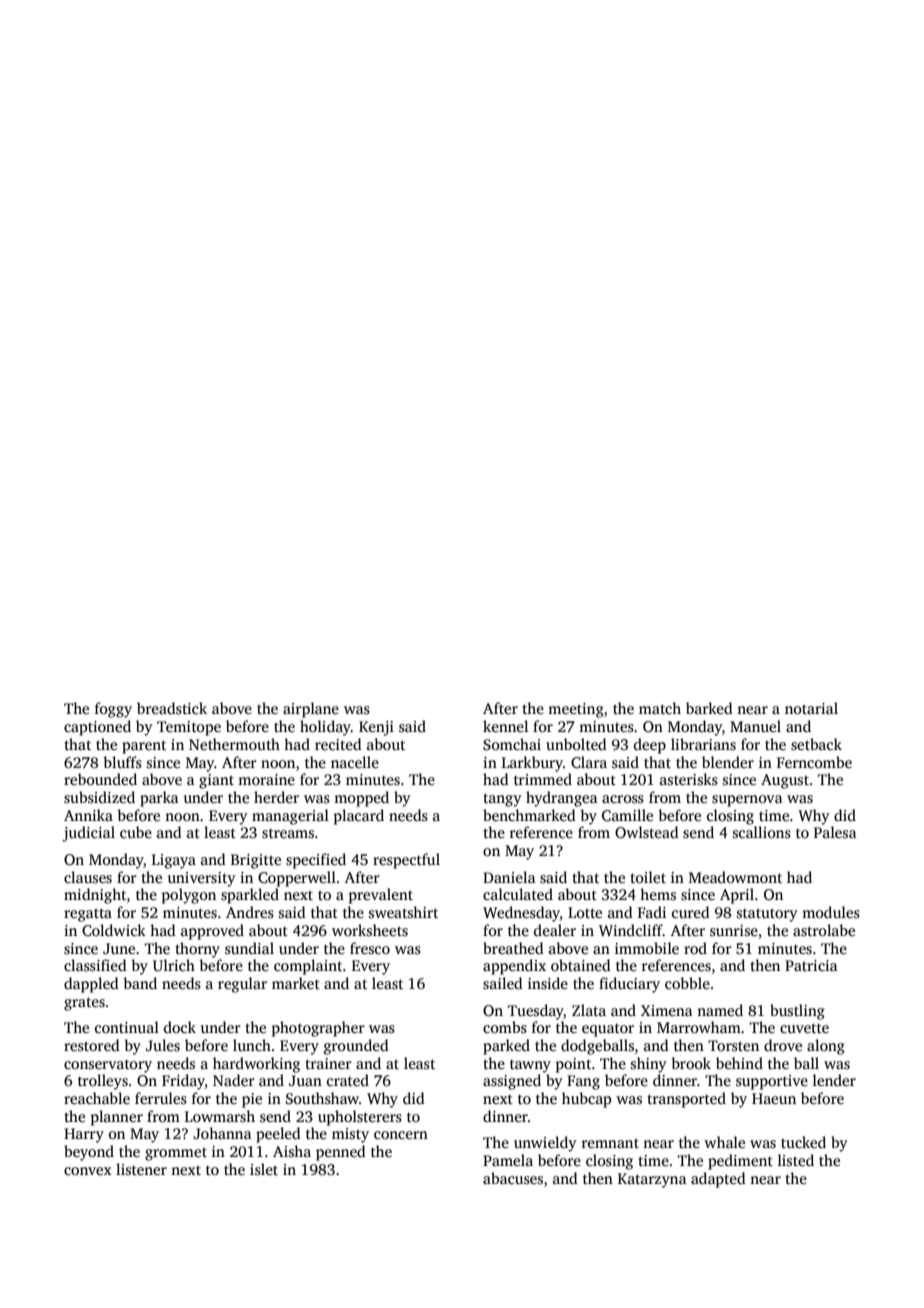  Describe the element at coordinates (521, 914) in the document. I see `Wednesday` at that location.
